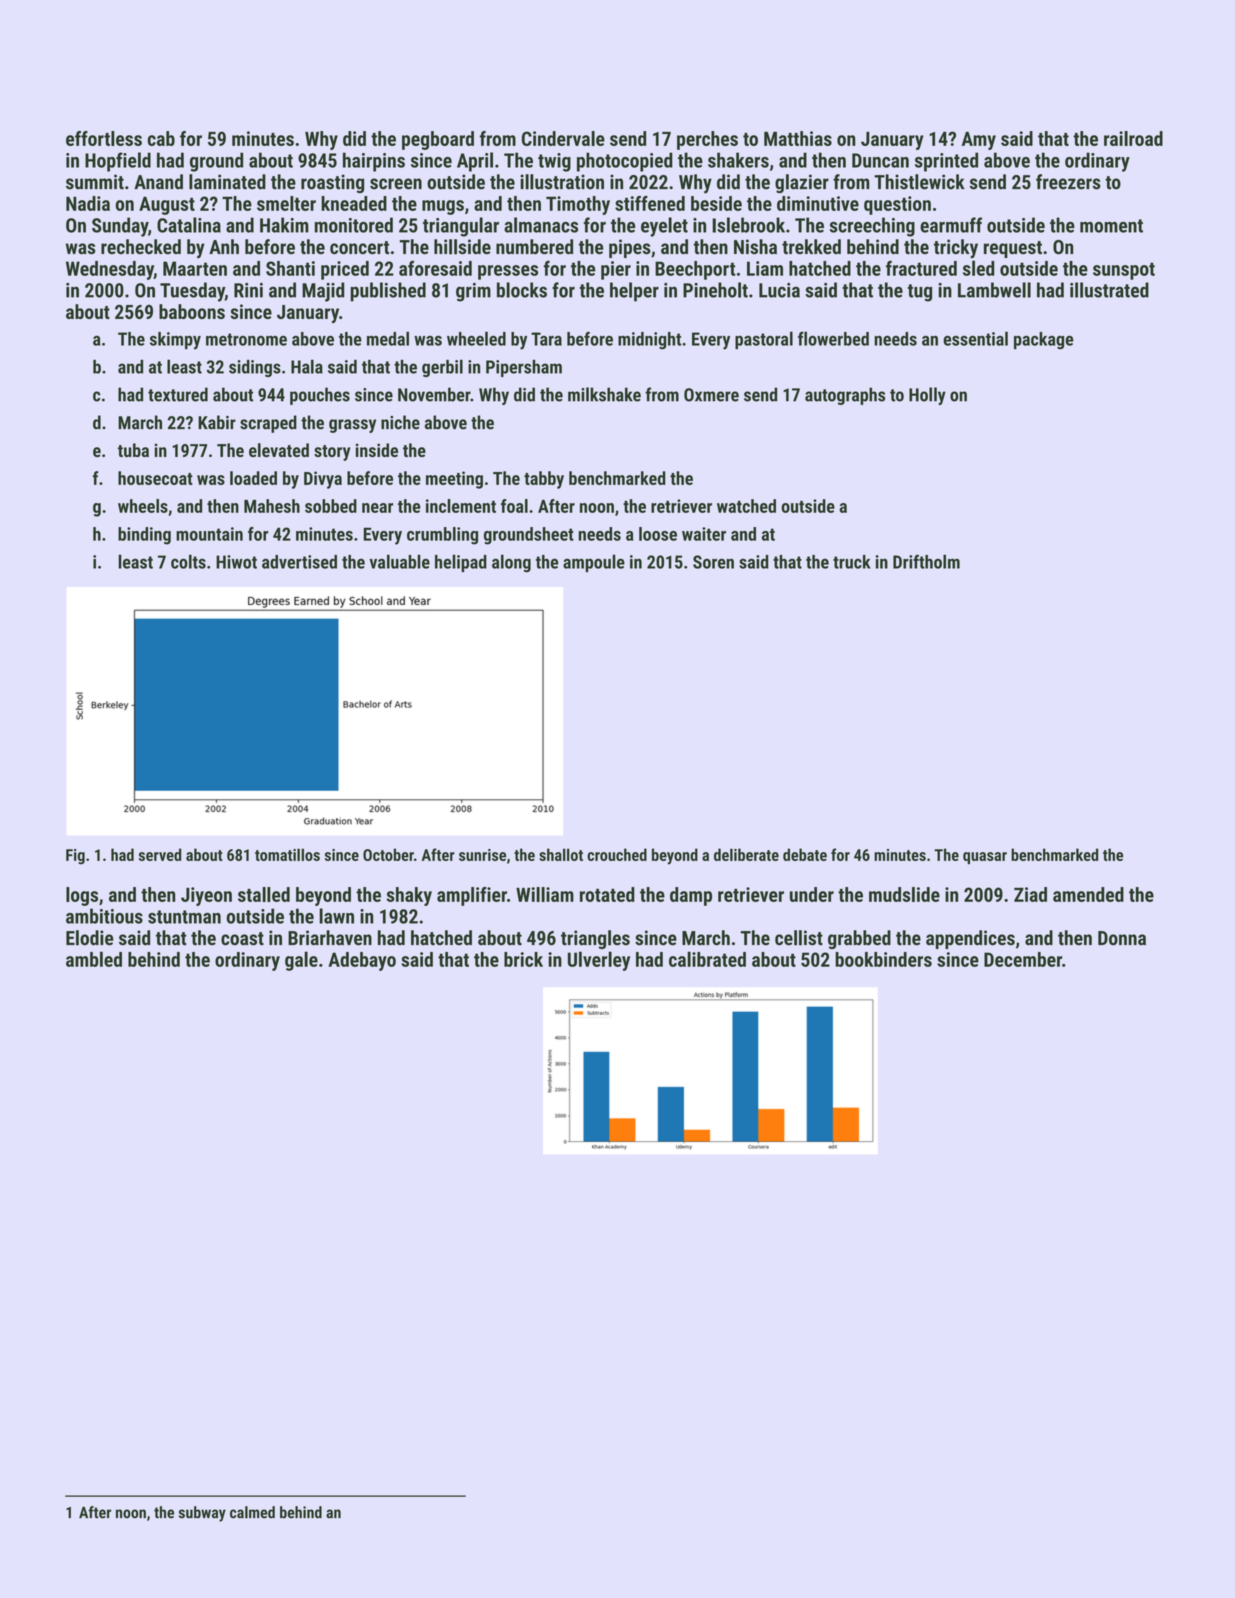 The image size is (1235, 1598). What do you see at coordinates (617, 854) in the document?
I see `crouched` at bounding box center [617, 854].
